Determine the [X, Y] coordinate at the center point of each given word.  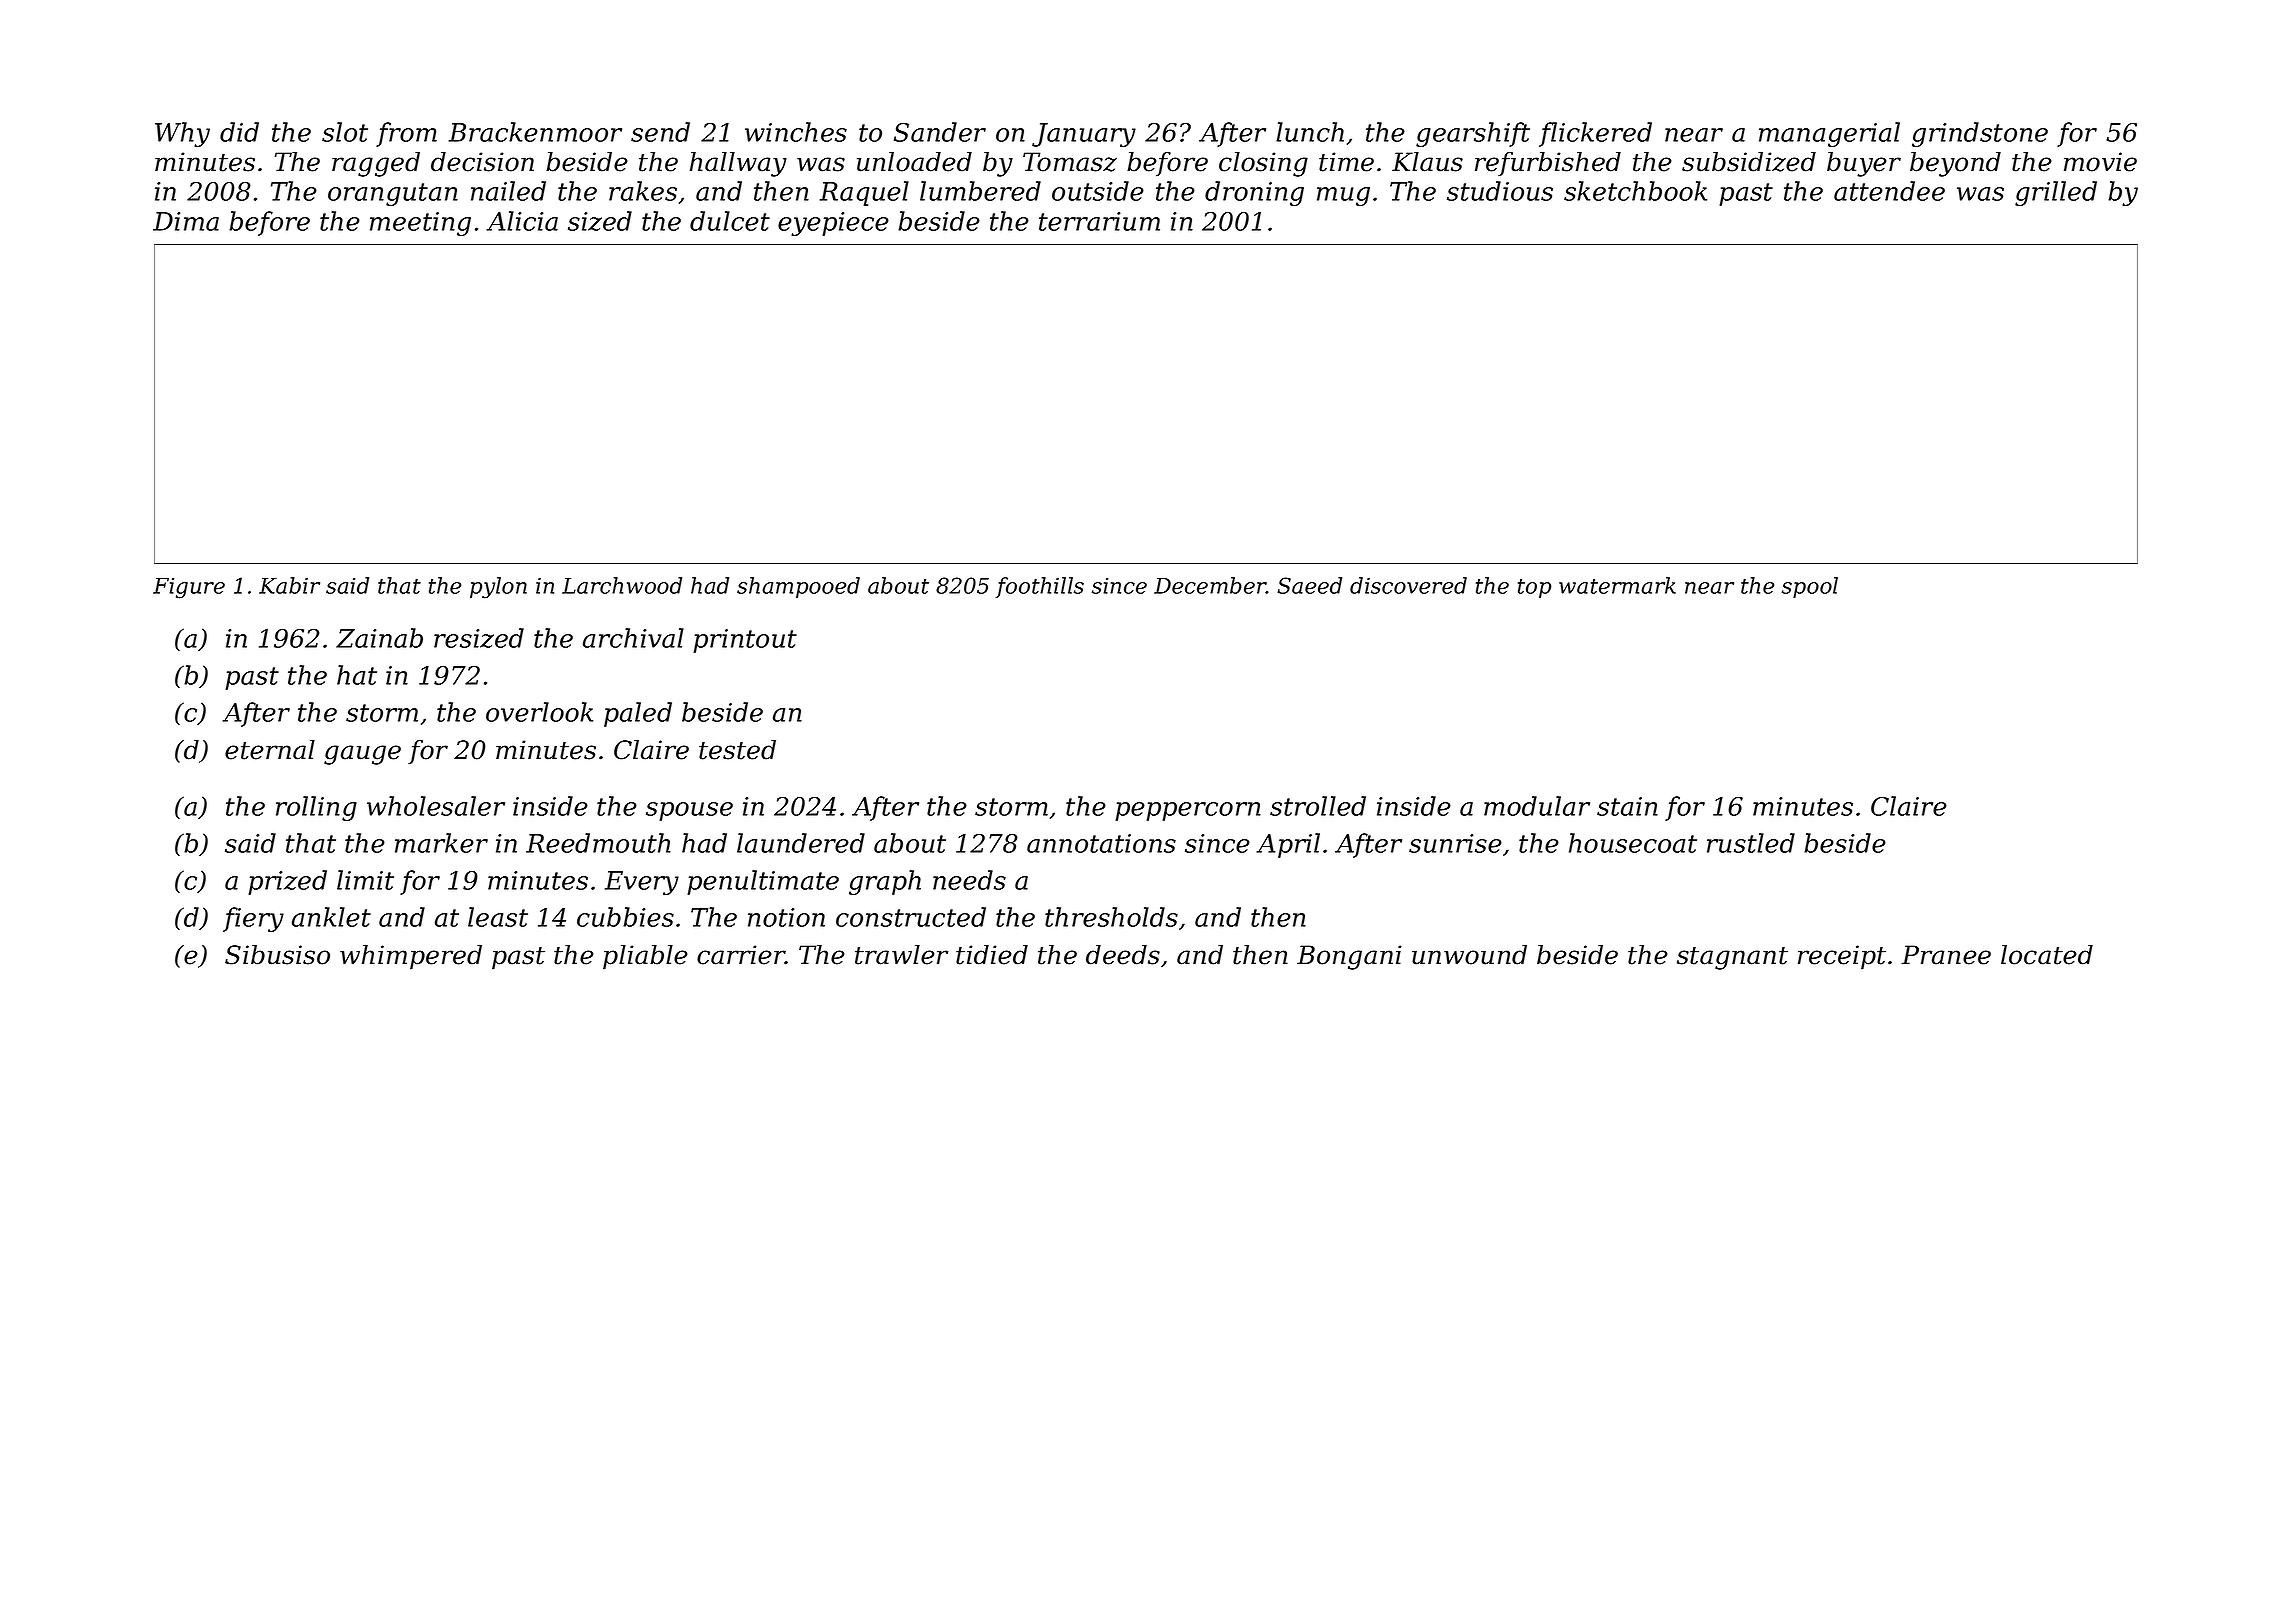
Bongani [1349, 957]
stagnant [1732, 958]
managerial [1829, 134]
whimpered [411, 957]
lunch [1310, 132]
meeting [420, 224]
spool [1810, 587]
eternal [270, 750]
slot [345, 132]
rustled [1751, 843]
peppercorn [1188, 811]
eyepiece [833, 224]
